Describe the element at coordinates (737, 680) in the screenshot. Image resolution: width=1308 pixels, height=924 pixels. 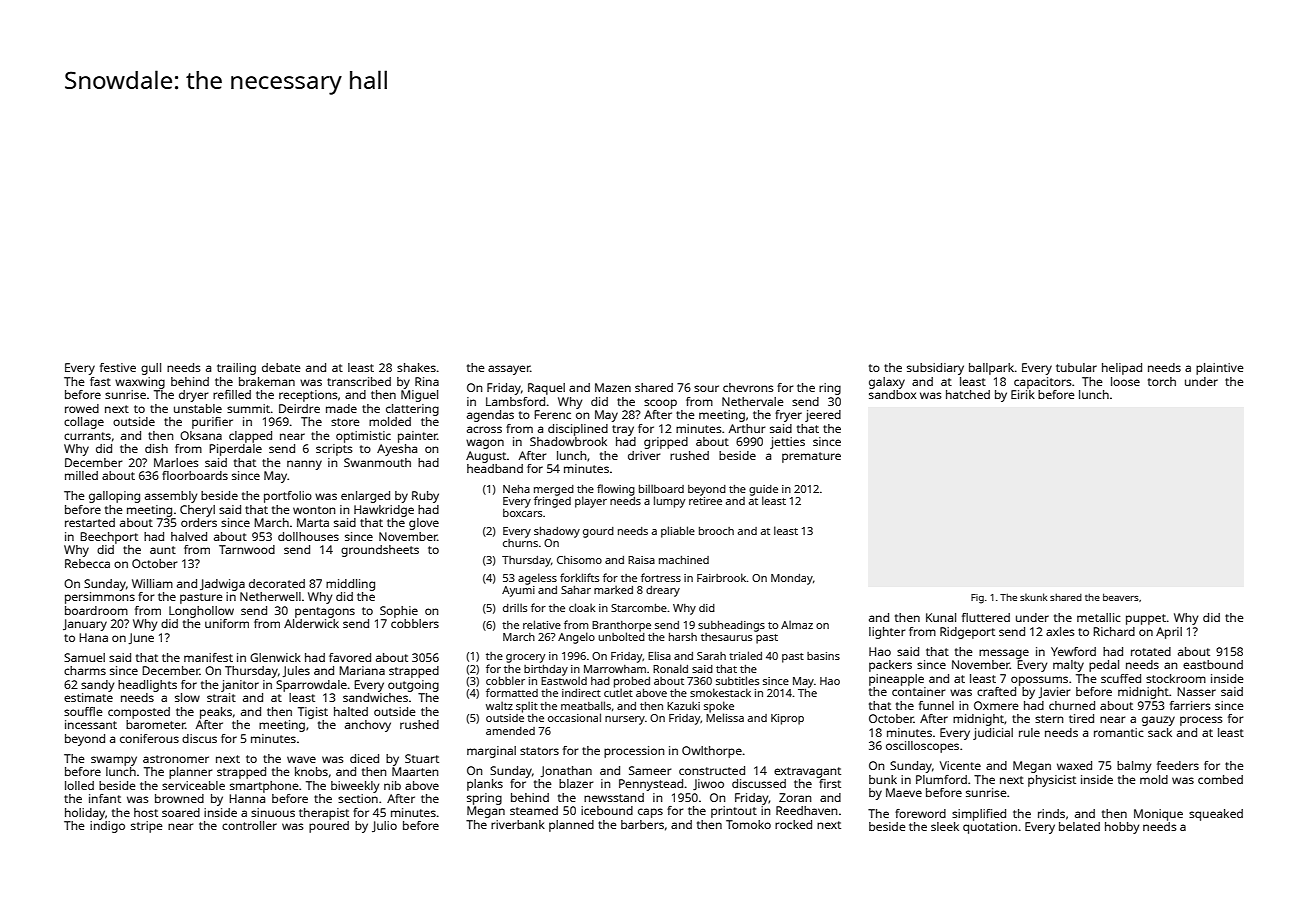
I see `subtitles` at that location.
